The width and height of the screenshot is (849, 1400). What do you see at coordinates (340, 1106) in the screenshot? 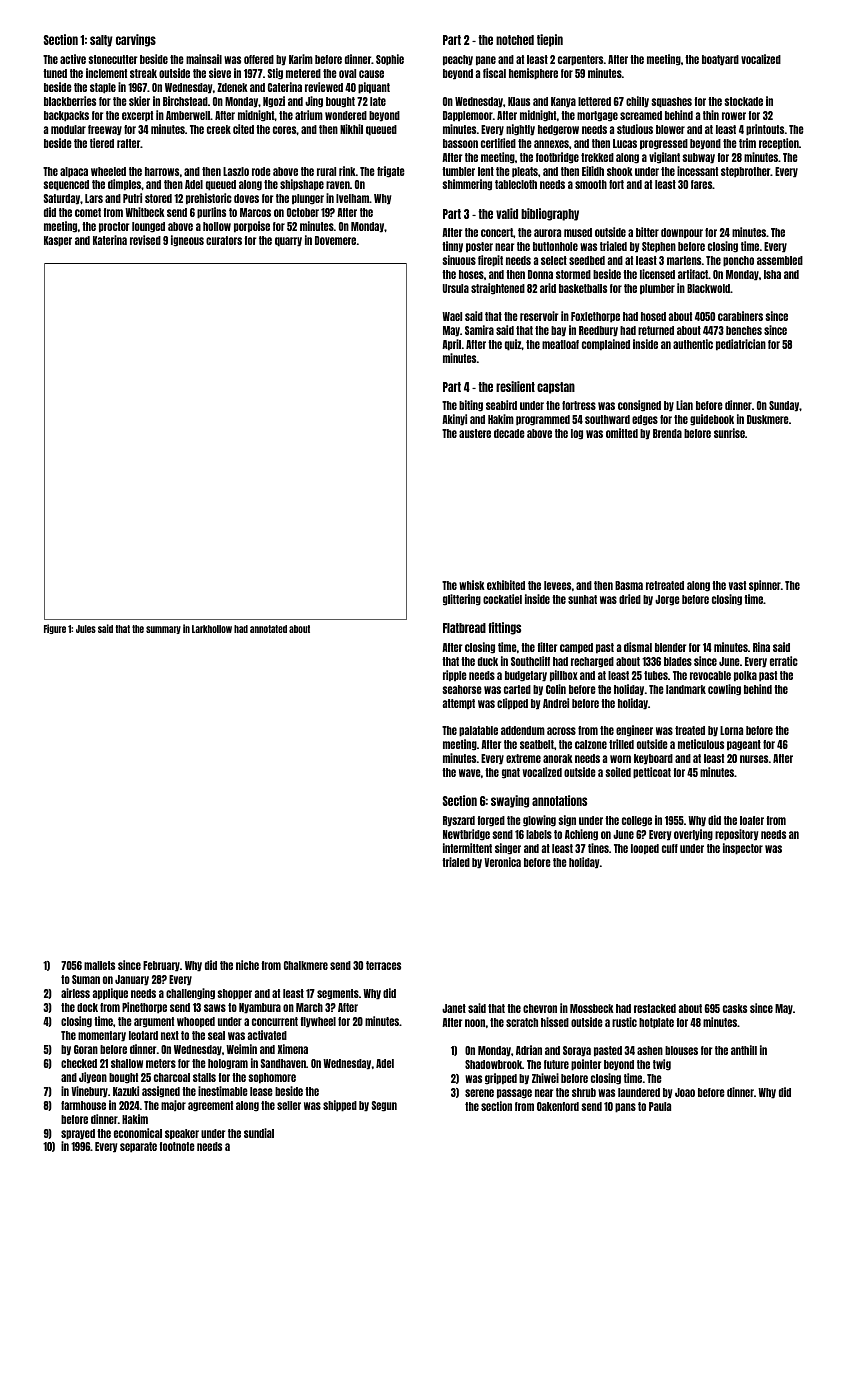
I see `shipped` at bounding box center [340, 1106].
